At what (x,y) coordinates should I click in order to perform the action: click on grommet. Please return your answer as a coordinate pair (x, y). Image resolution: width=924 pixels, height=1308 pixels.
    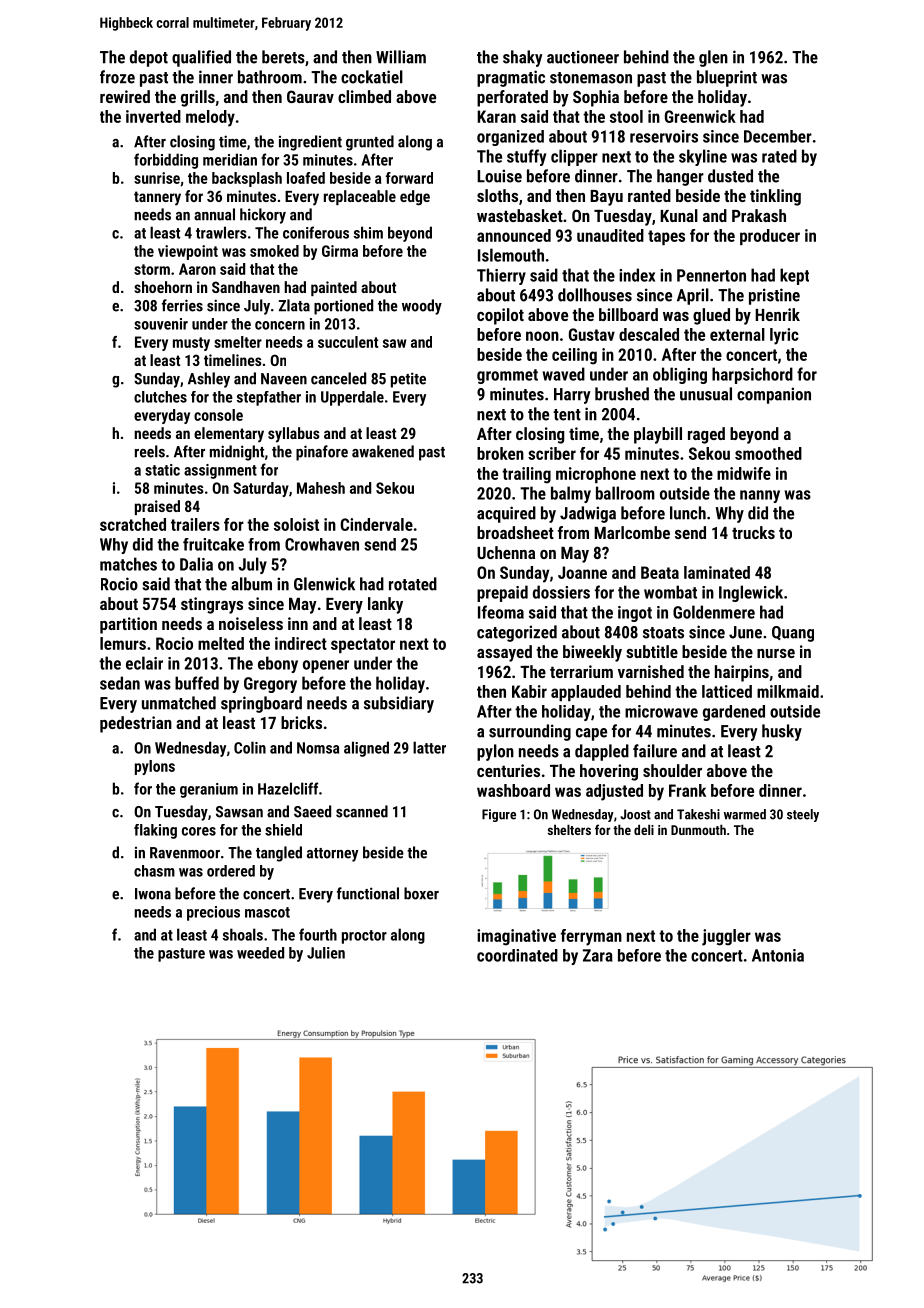
    Looking at the image, I should click on (507, 376).
